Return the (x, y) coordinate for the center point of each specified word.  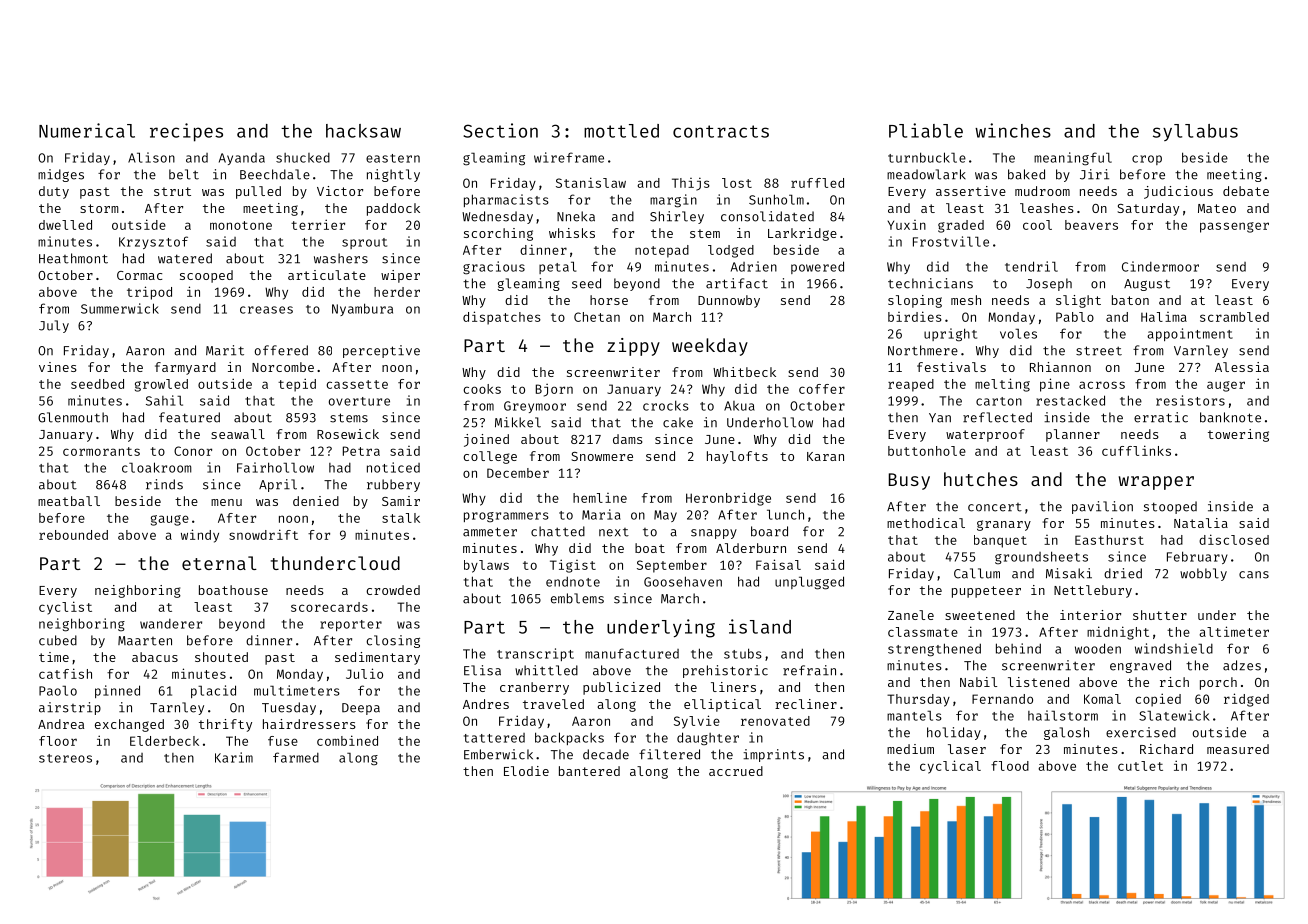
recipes (186, 132)
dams (628, 439)
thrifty (225, 725)
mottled (621, 131)
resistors (1190, 400)
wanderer (171, 624)
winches (1013, 130)
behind (1018, 648)
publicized (621, 688)
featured (189, 417)
